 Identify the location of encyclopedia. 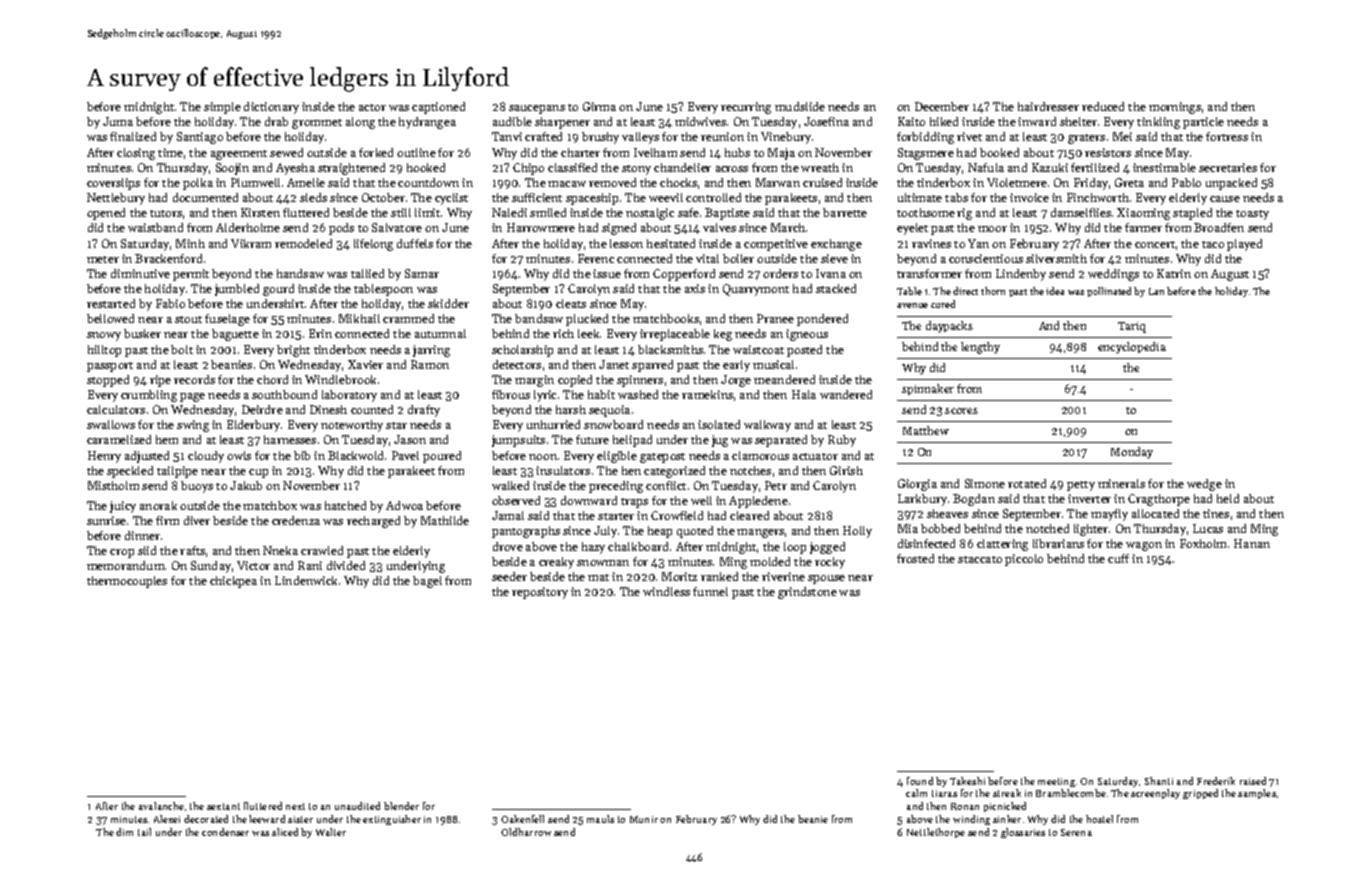
(1132, 348).
